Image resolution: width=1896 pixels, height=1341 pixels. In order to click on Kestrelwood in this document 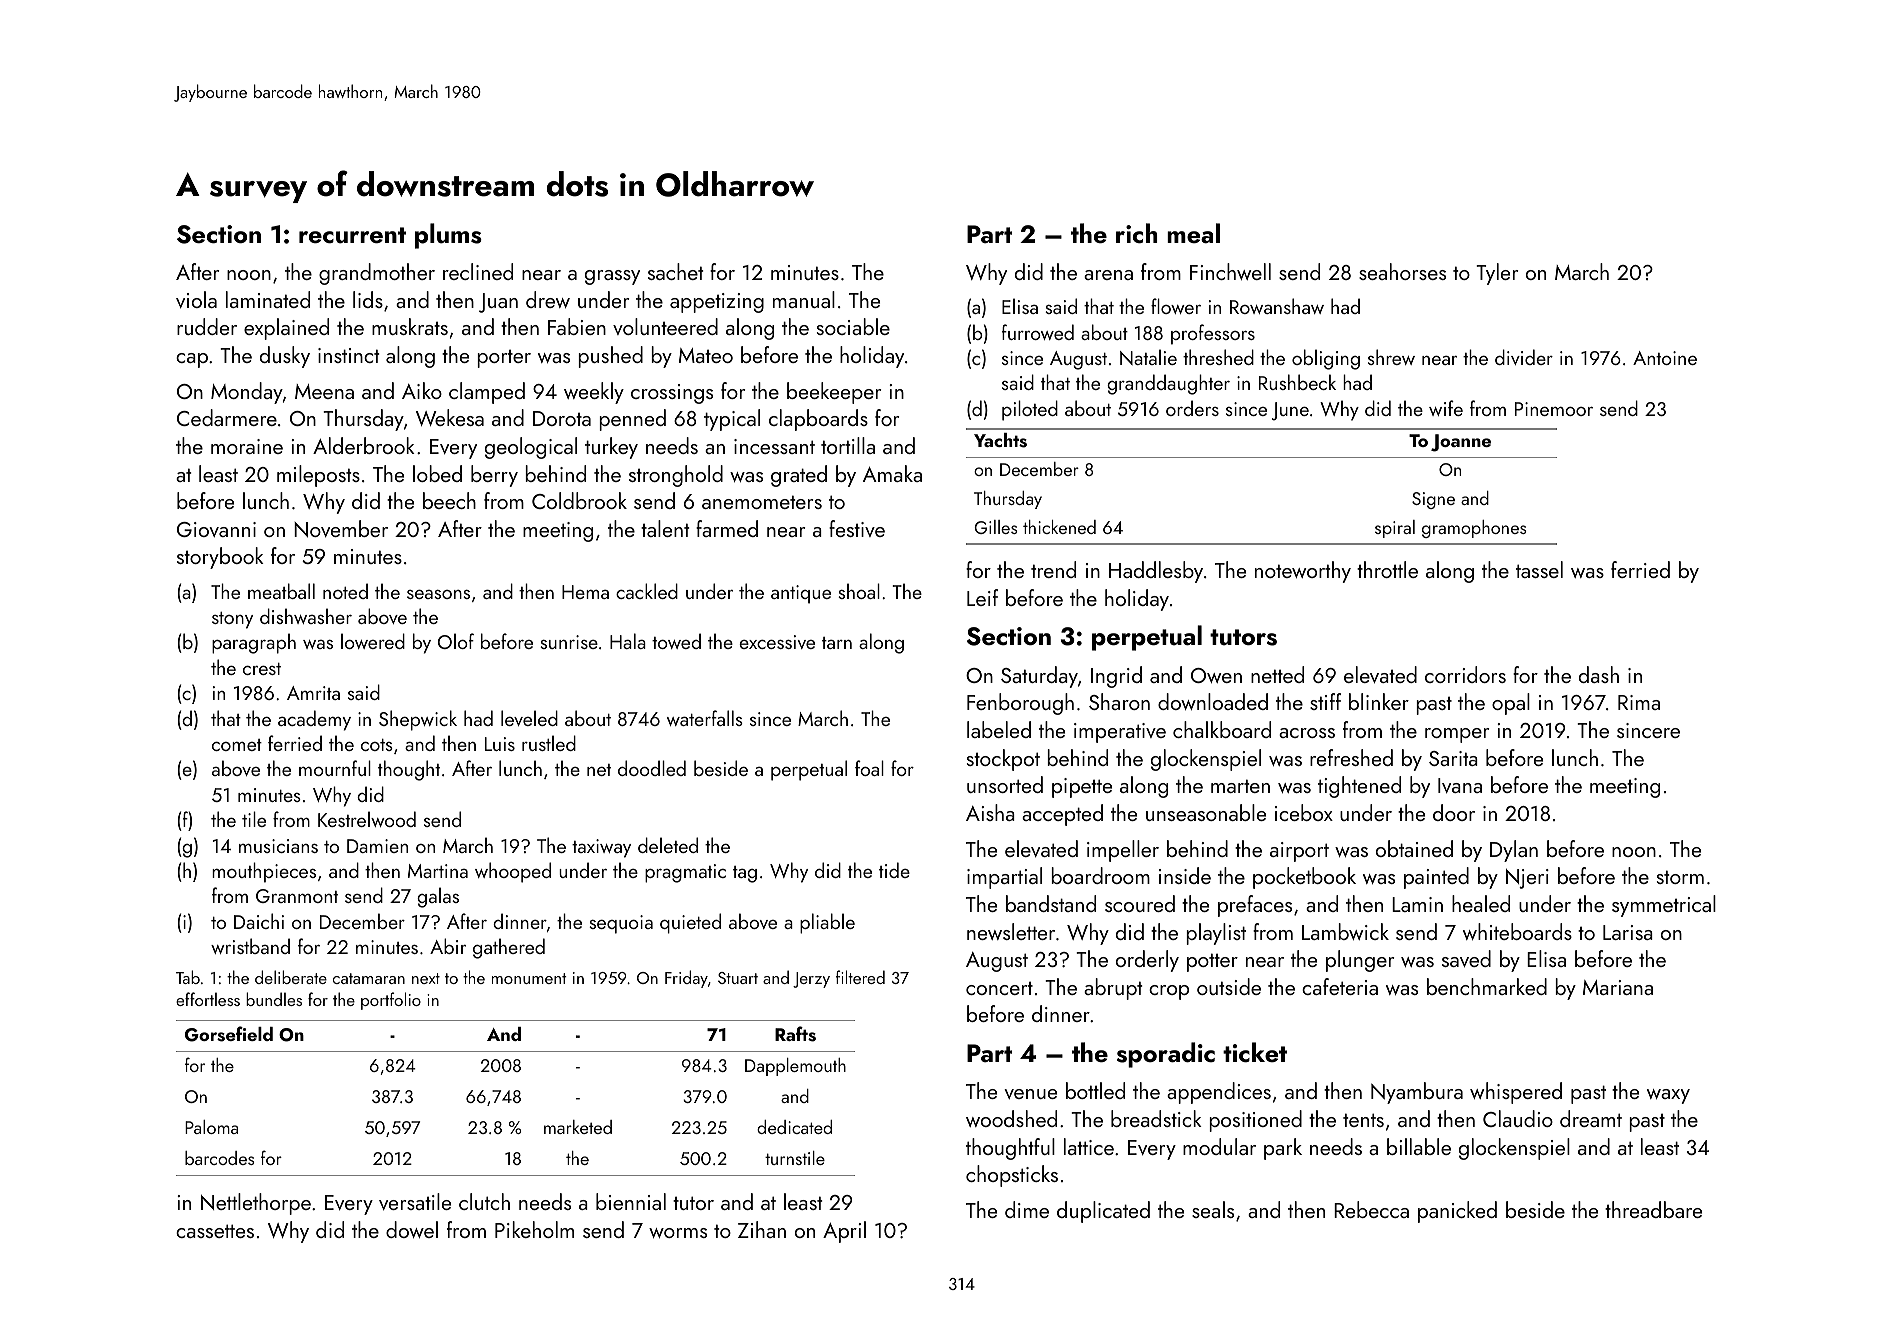, I will do `click(367, 819)`.
